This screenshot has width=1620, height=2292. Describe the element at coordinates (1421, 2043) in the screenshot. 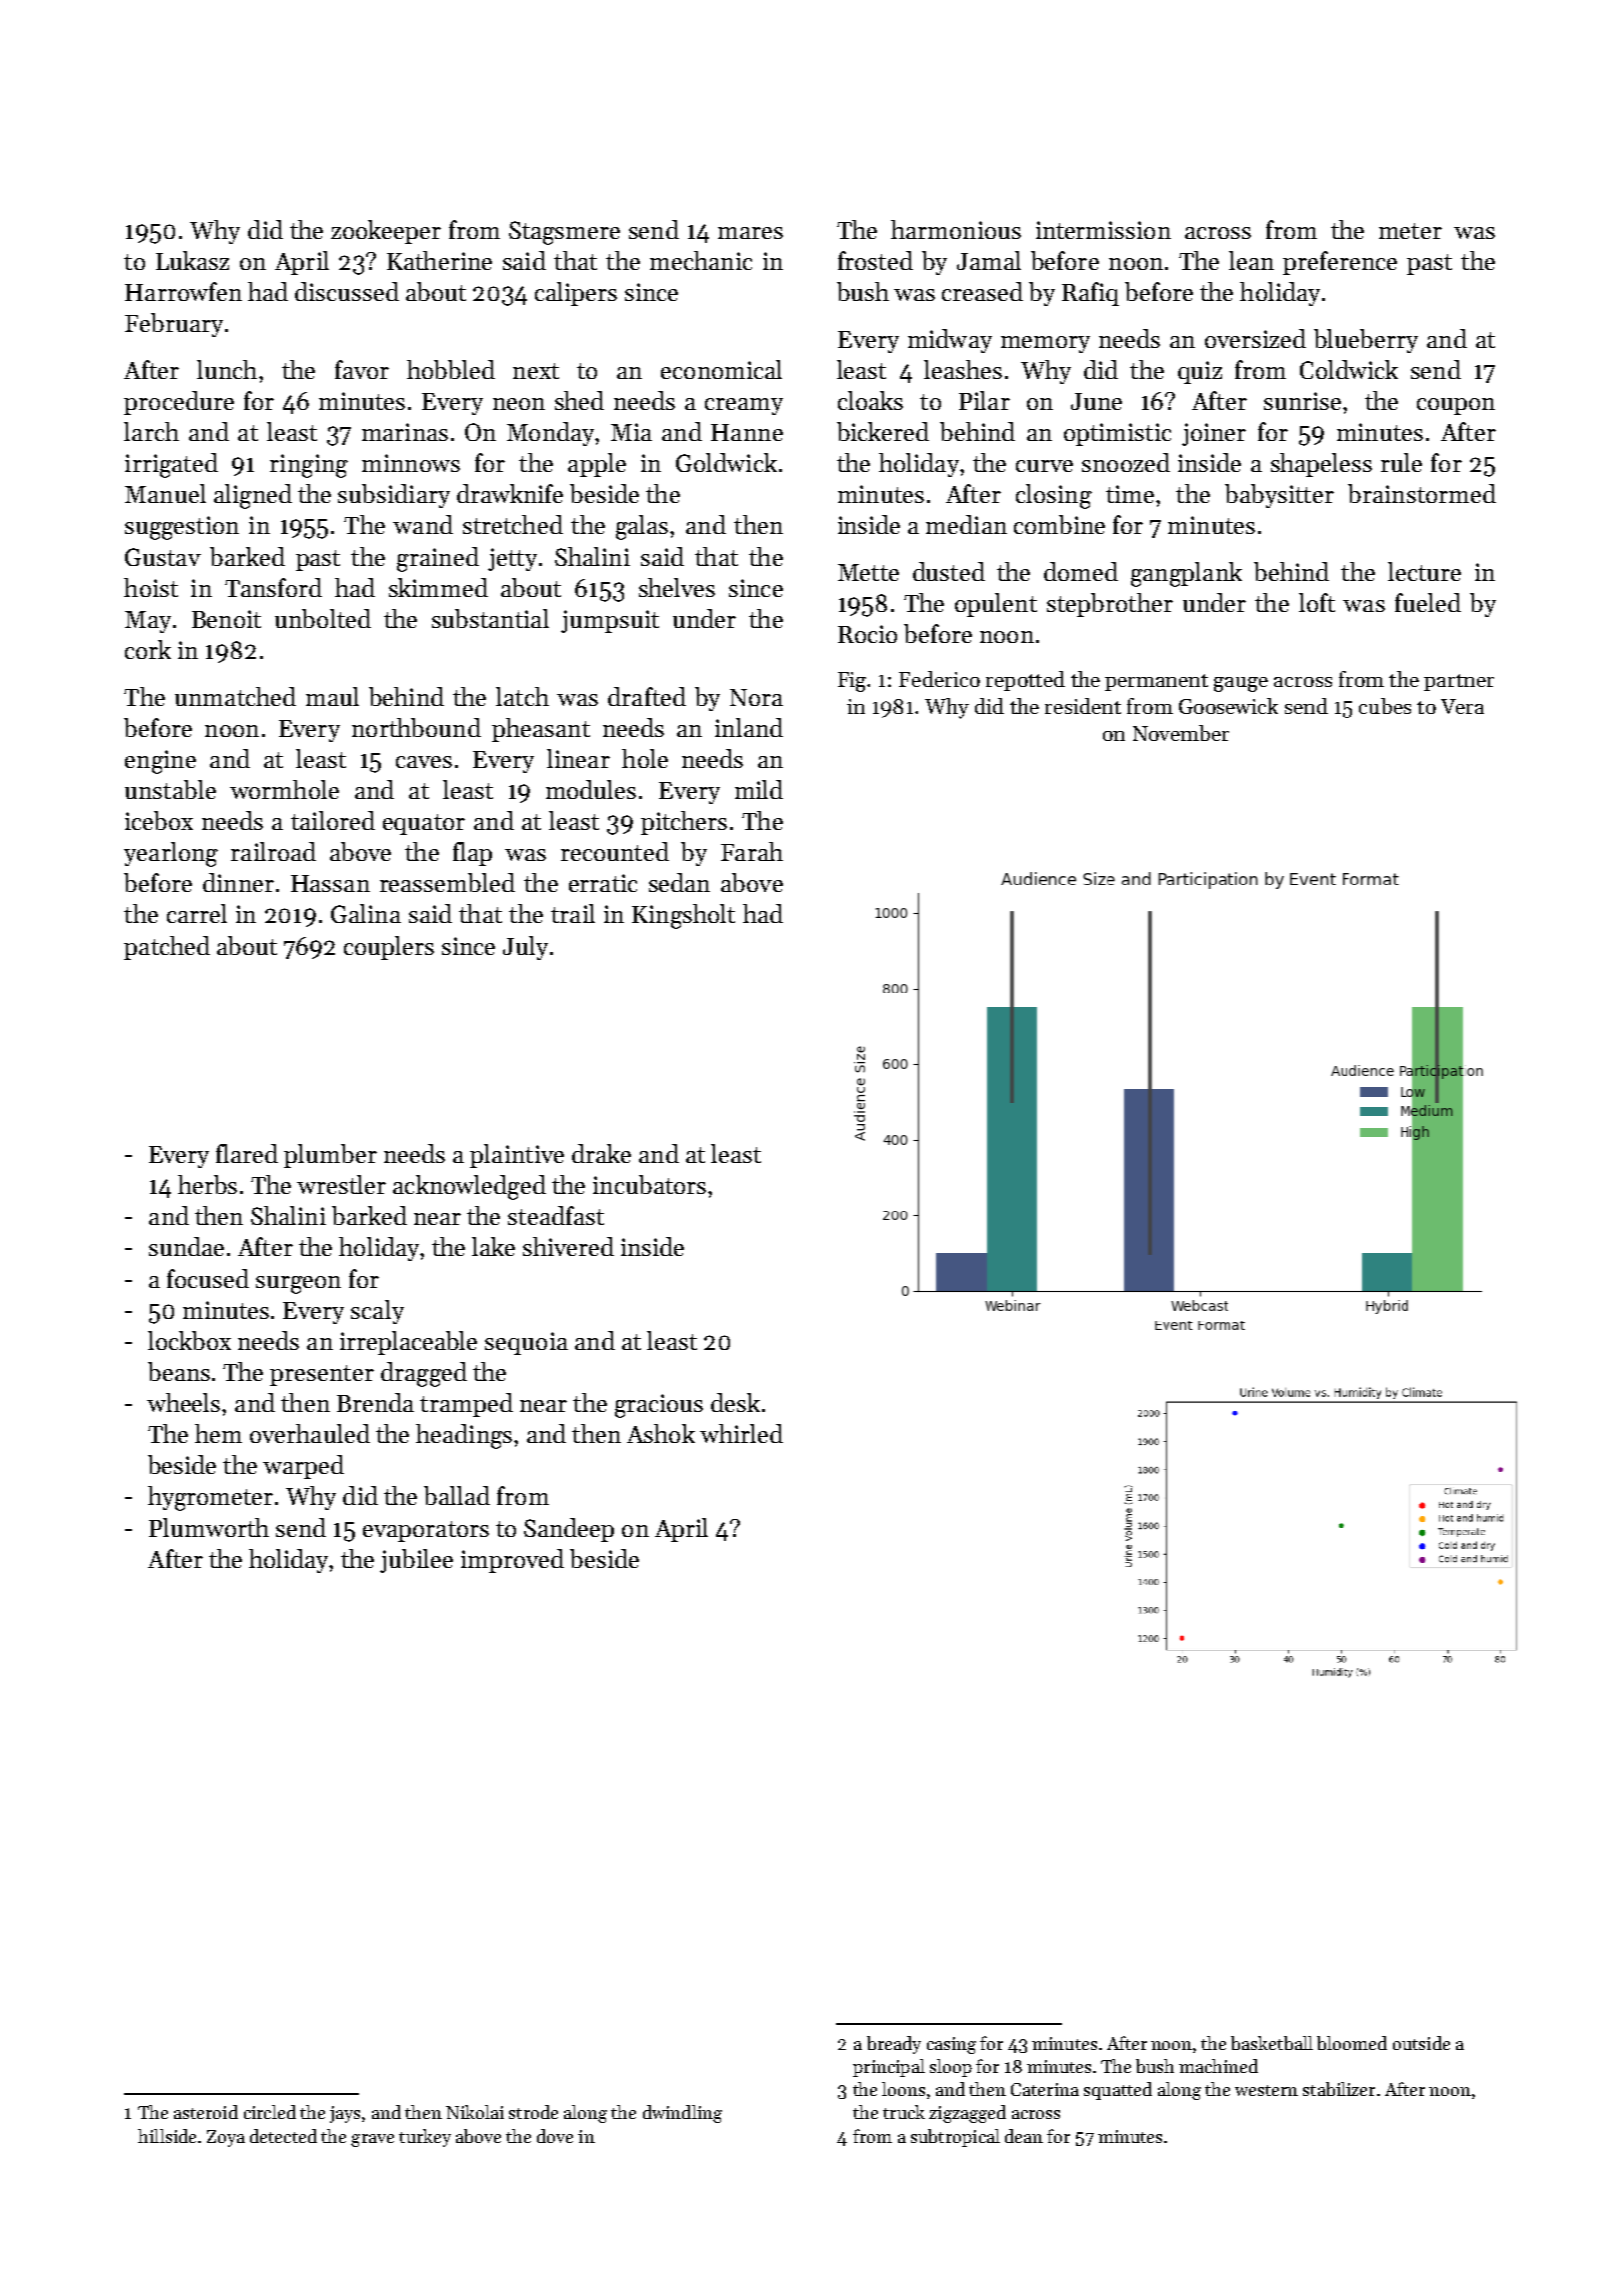

I see `outside` at that location.
